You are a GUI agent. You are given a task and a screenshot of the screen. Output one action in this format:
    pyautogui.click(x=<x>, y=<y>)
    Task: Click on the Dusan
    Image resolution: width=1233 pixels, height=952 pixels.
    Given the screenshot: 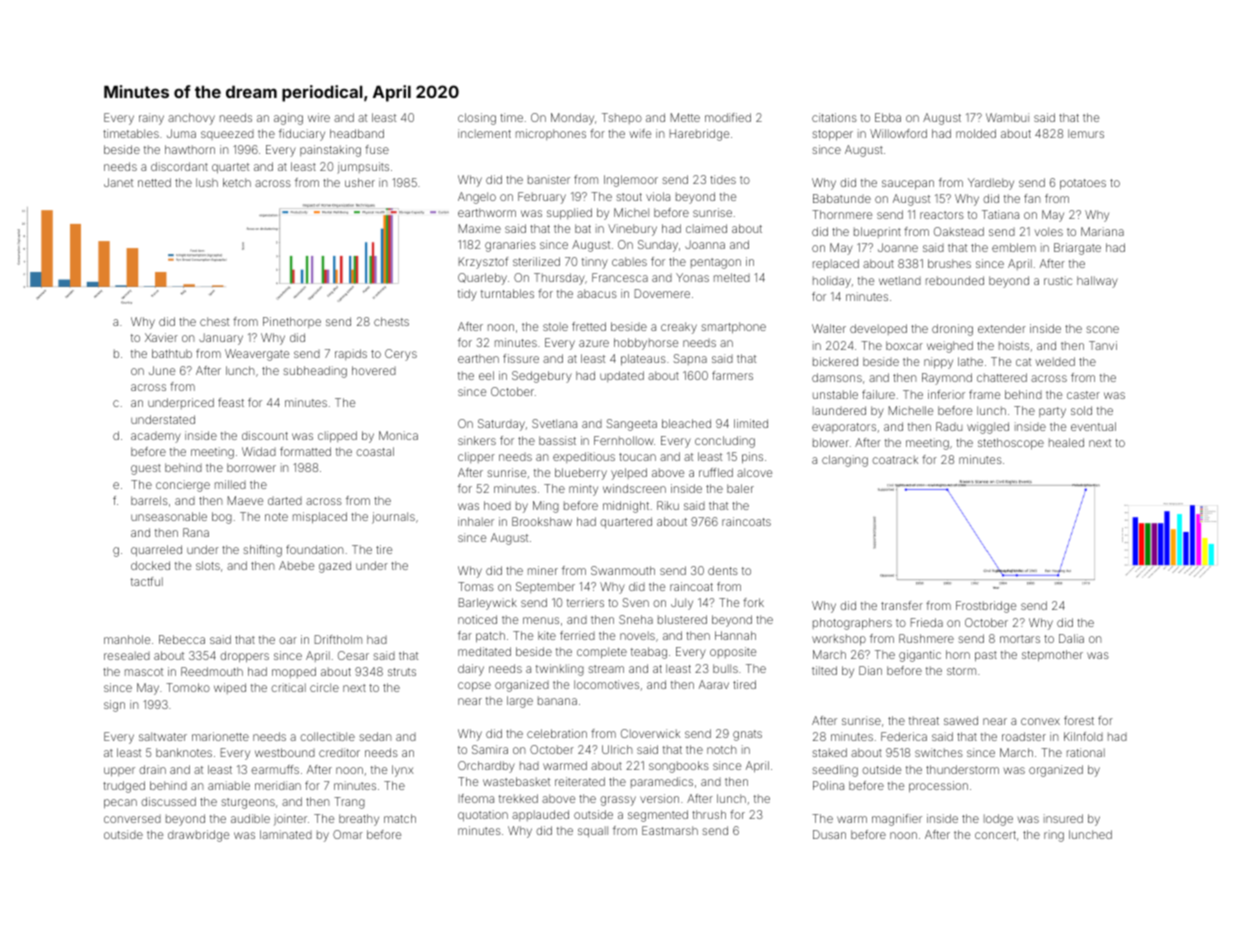 What is the action you would take?
    pyautogui.click(x=829, y=834)
